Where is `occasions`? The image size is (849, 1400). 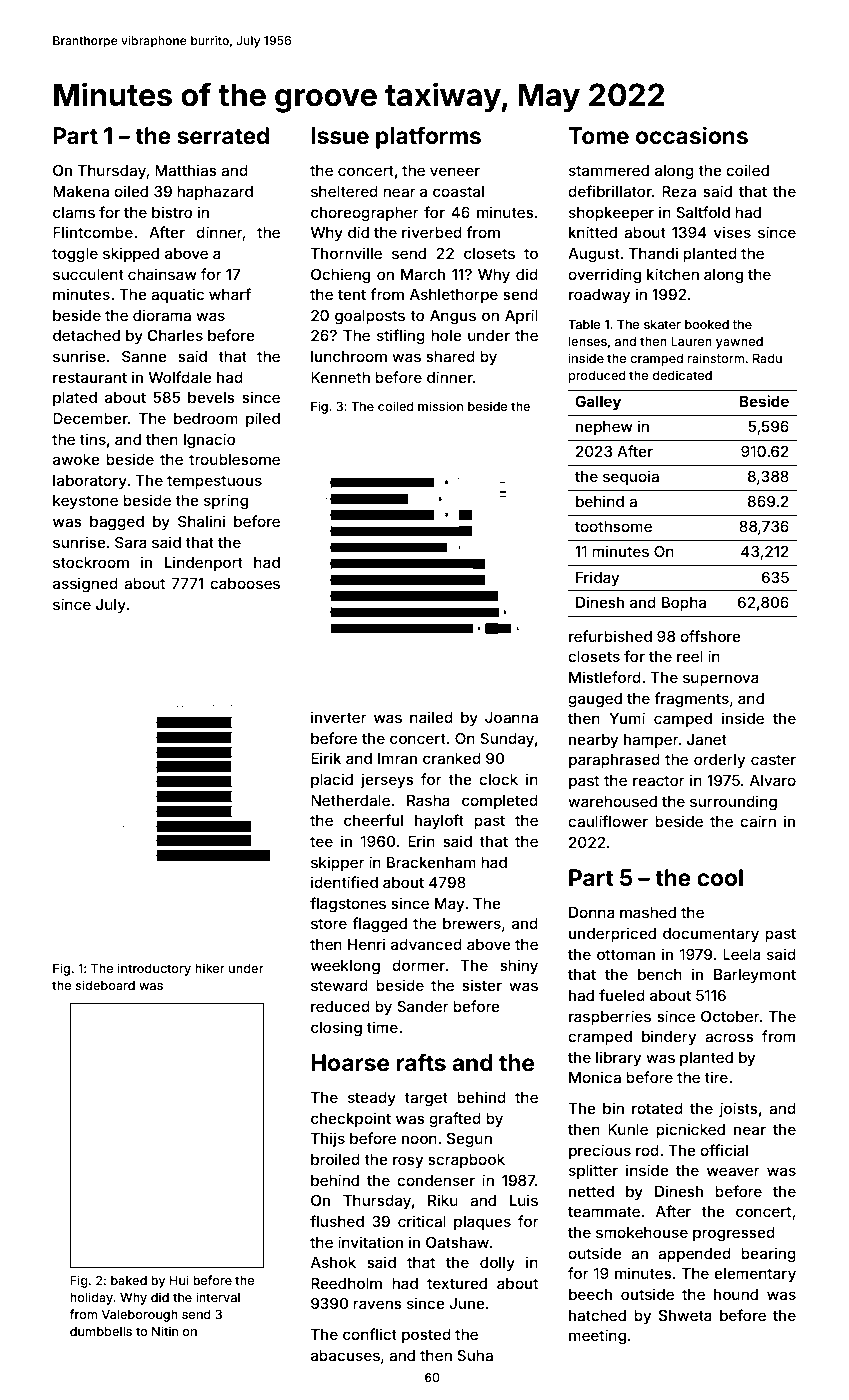
occasions is located at coordinates (692, 135).
